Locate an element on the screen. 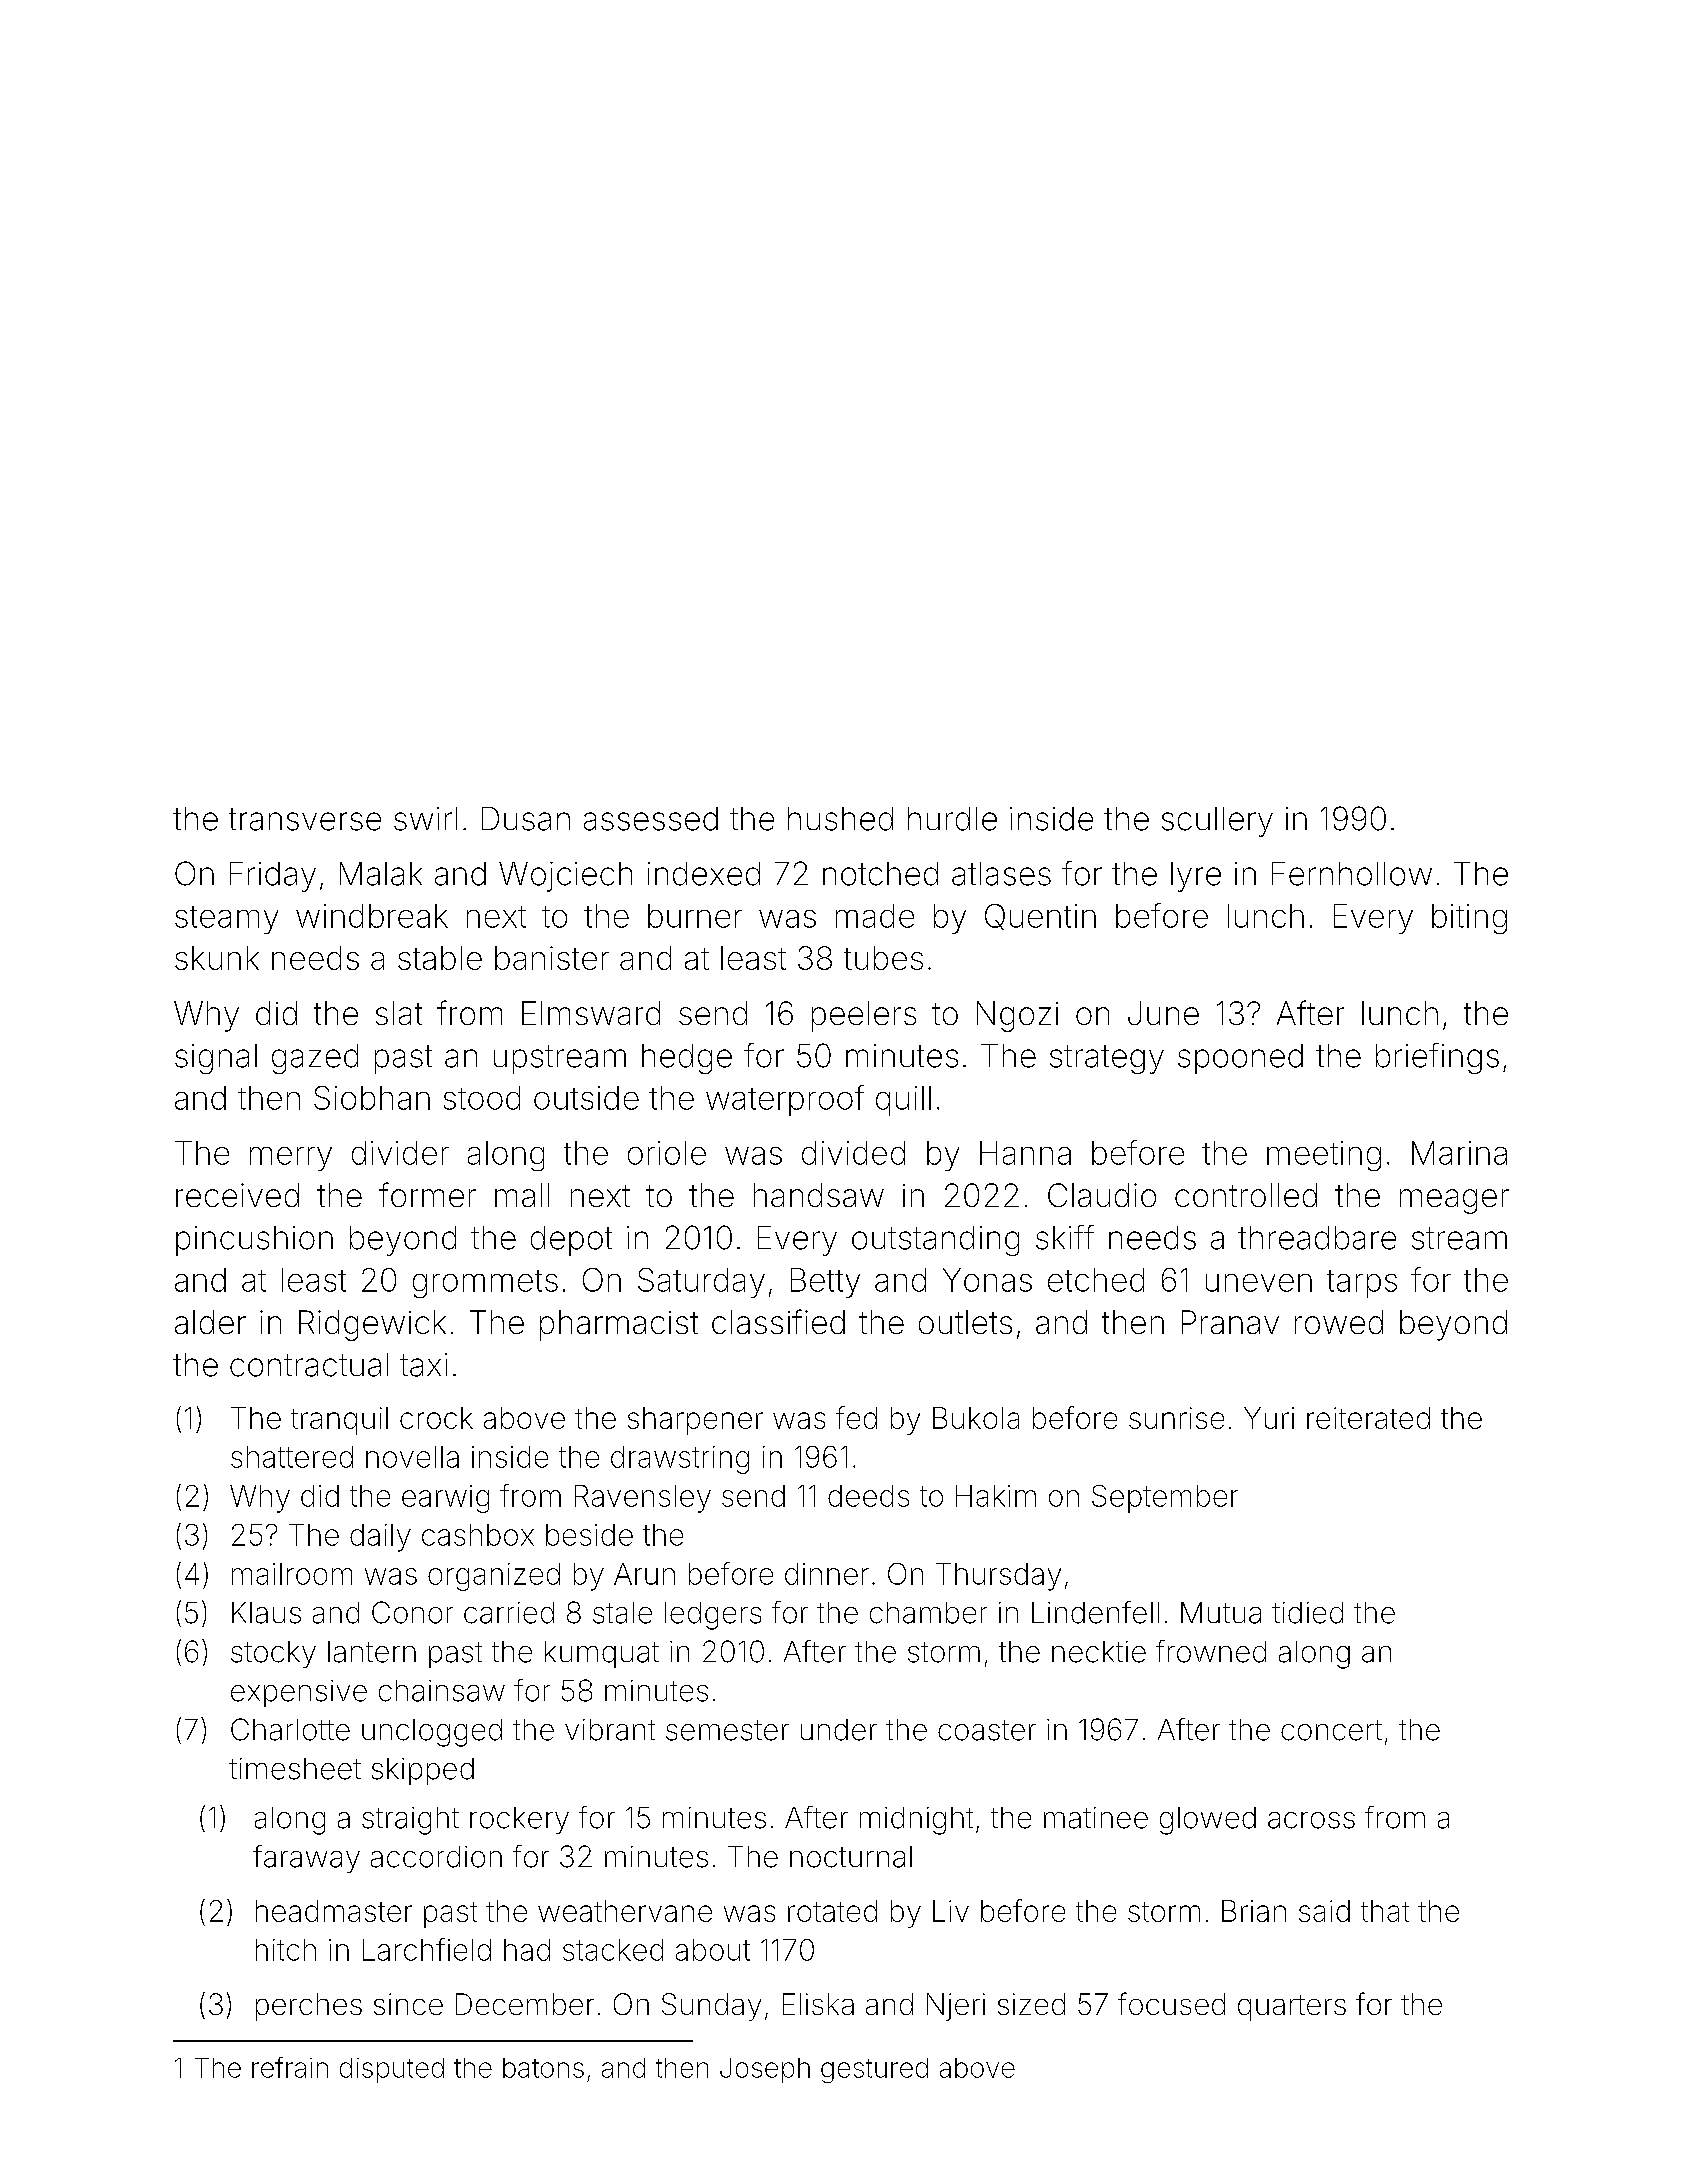 This screenshot has height=2178, width=1683. shattered is located at coordinates (292, 1457).
